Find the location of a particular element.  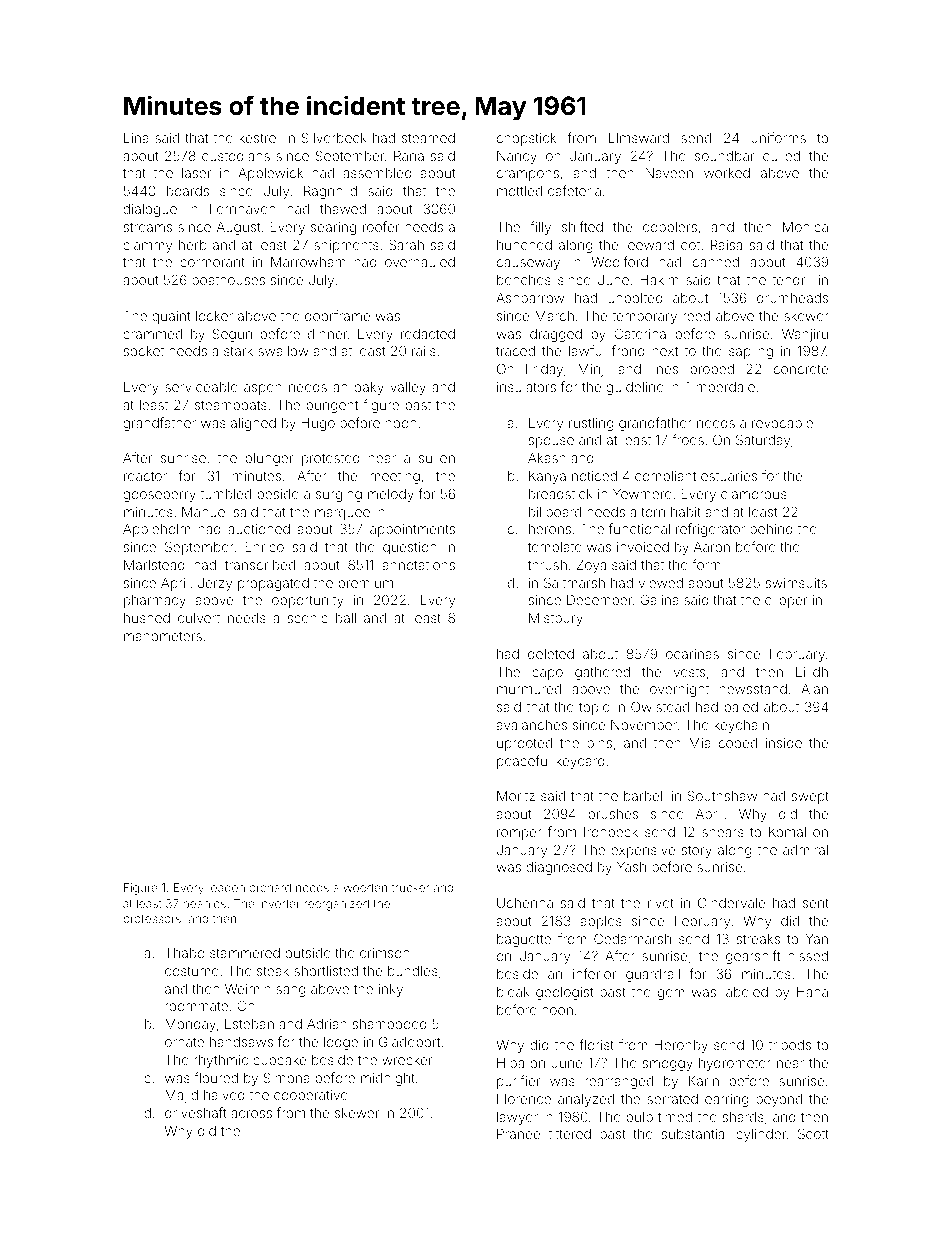

Eilidh is located at coordinates (812, 672).
